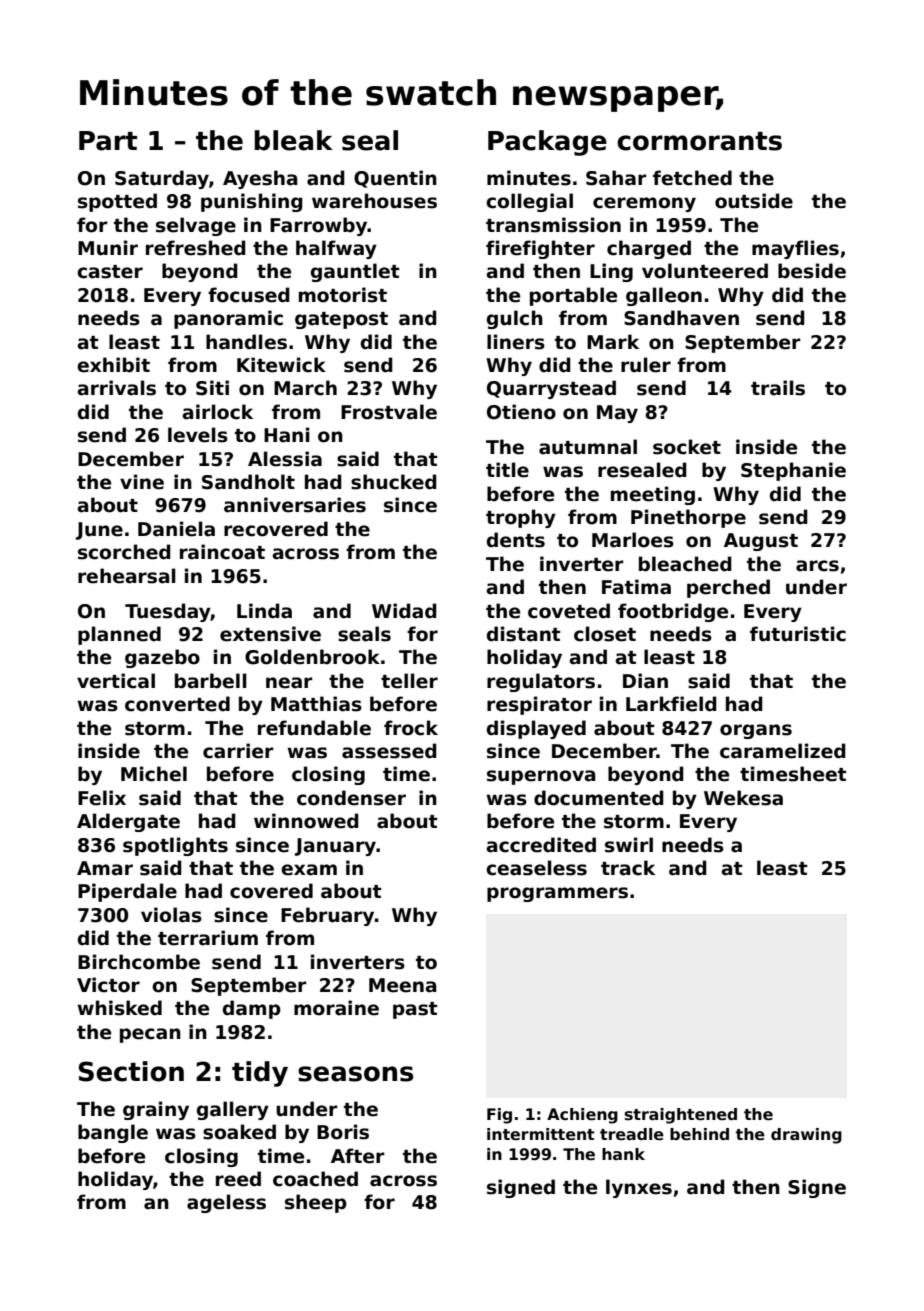 Image resolution: width=924 pixels, height=1311 pixels. Describe the element at coordinates (99, 531) in the page. I see `June` at that location.
